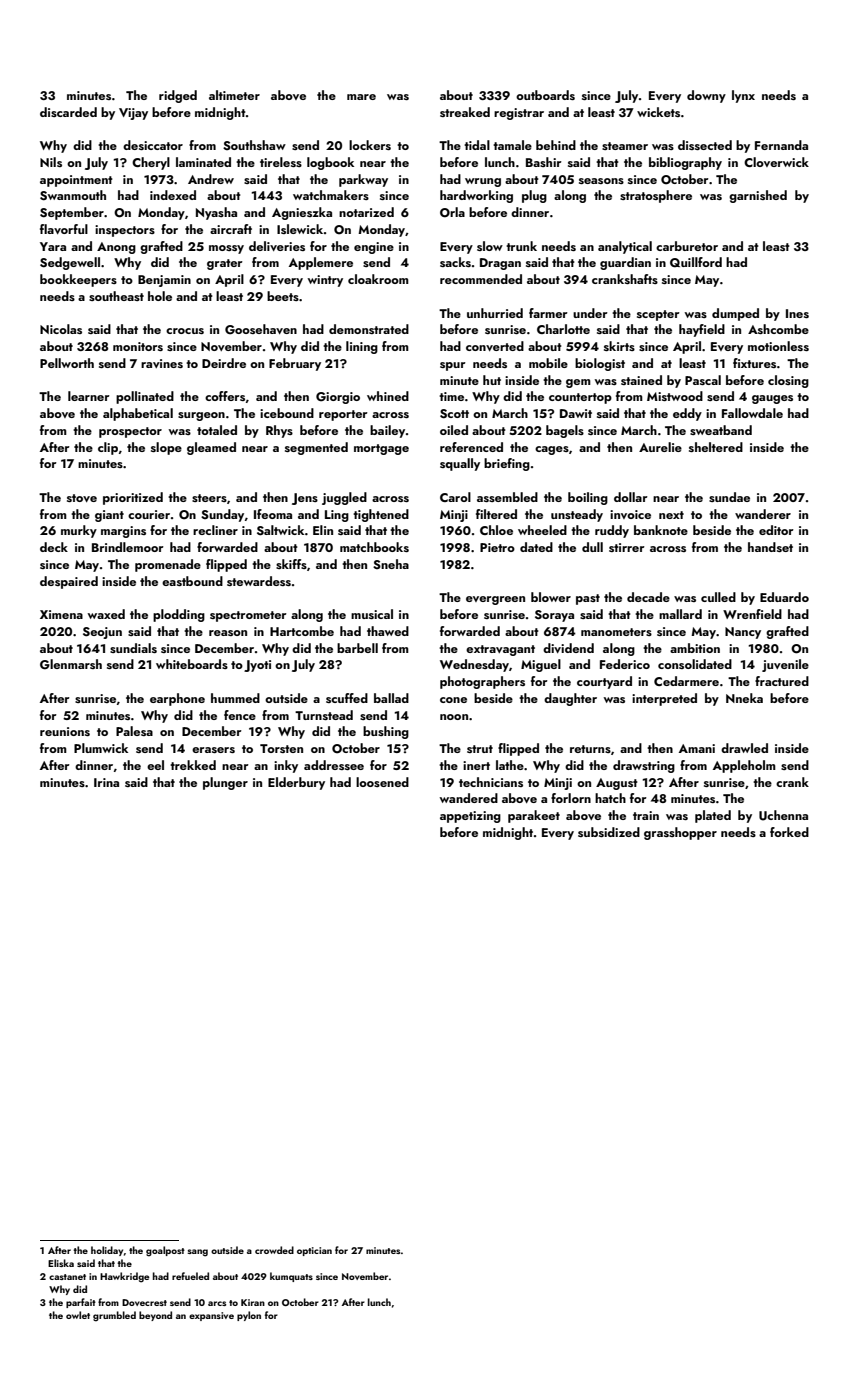 Image resolution: width=849 pixels, height=1400 pixels. Describe the element at coordinates (153, 145) in the screenshot. I see `desiccator` at that location.
